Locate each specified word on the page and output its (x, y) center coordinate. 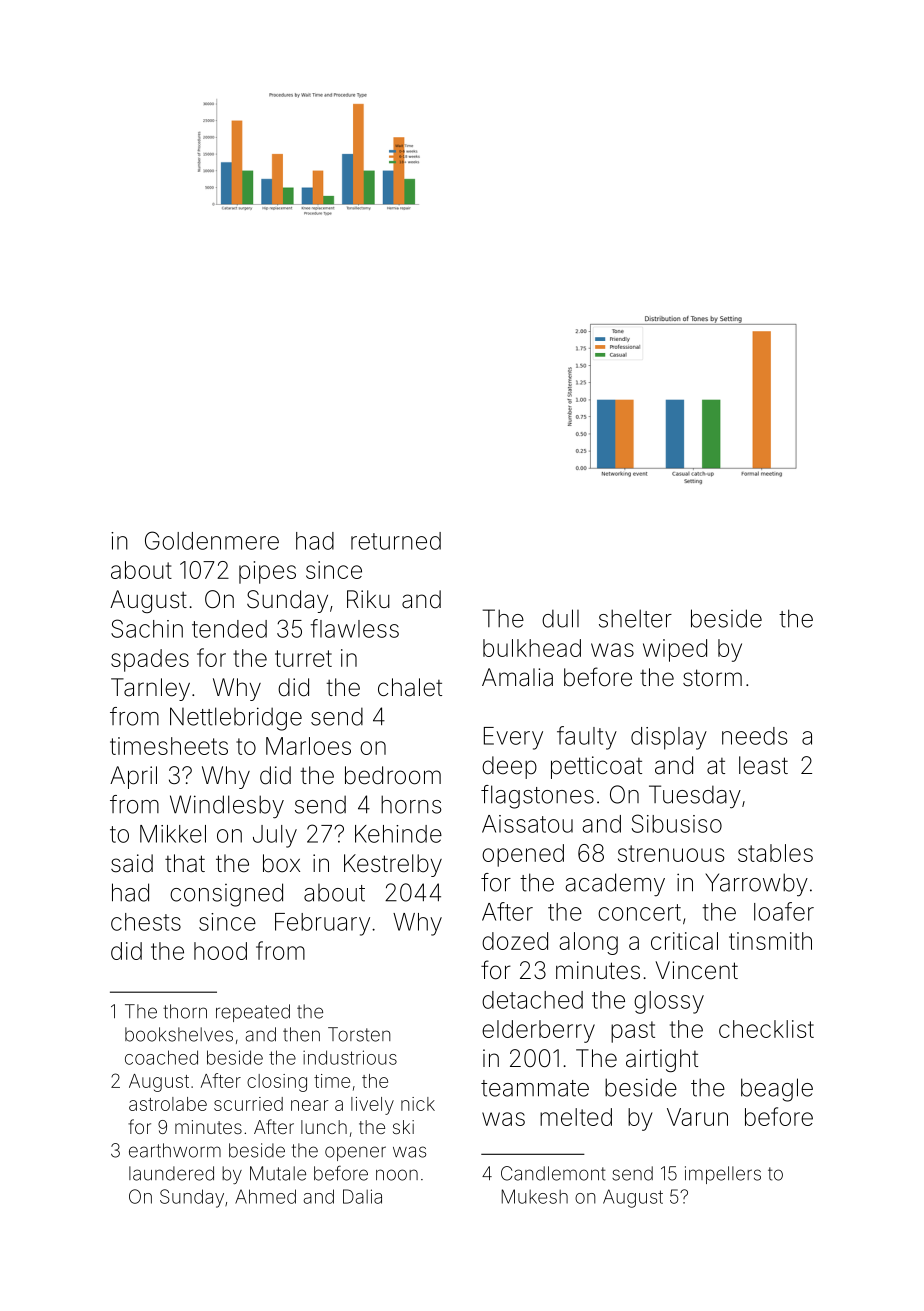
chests (146, 922)
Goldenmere (212, 540)
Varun (697, 1117)
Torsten (359, 1034)
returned (396, 541)
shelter (635, 618)
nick (418, 1104)
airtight (662, 1060)
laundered (171, 1173)
